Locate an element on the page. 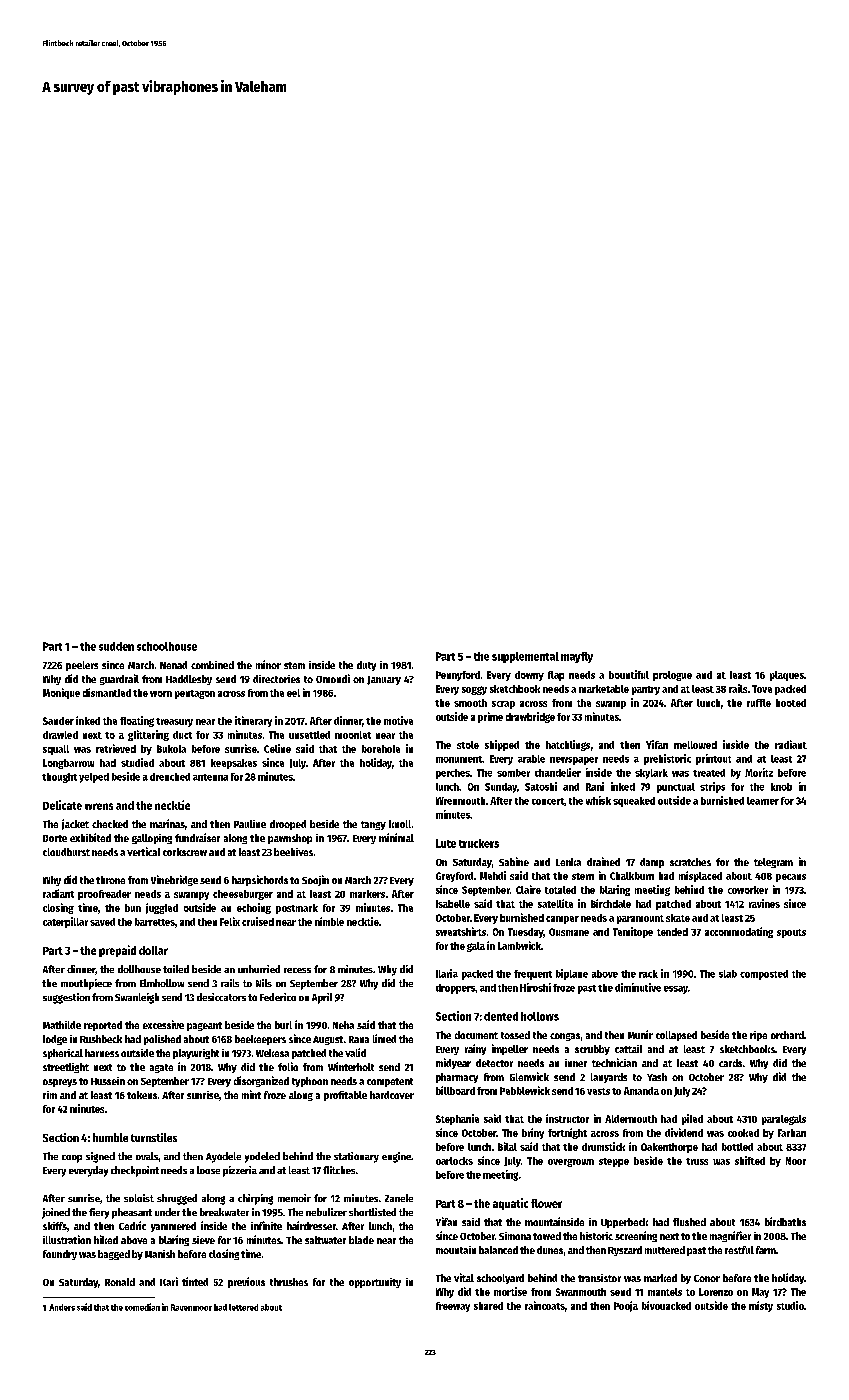 The width and height of the page is (849, 1400). overgrown is located at coordinates (571, 1163).
